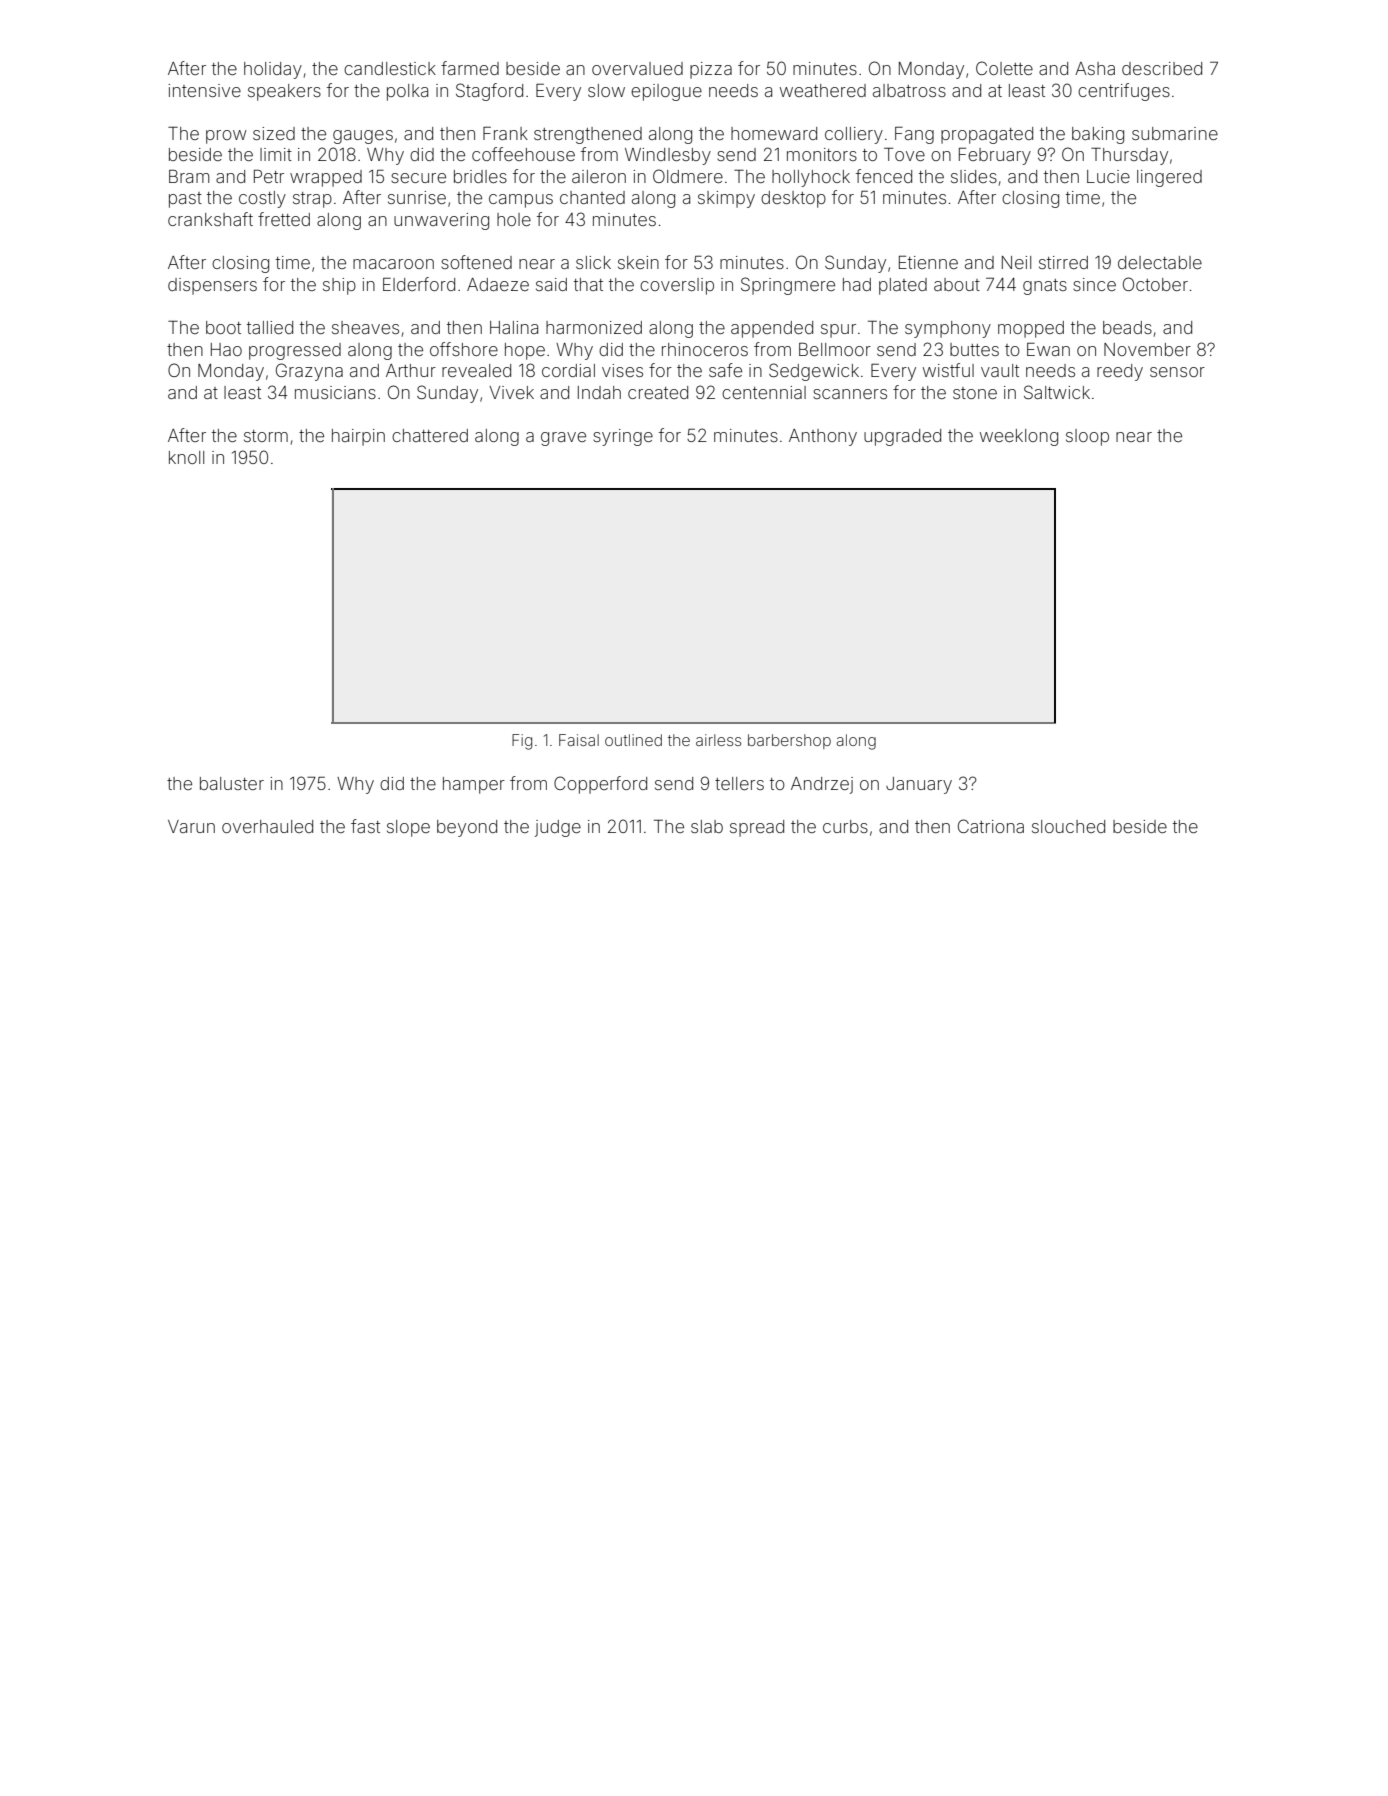 This screenshot has width=1388, height=1796. Describe the element at coordinates (789, 741) in the screenshot. I see `barbershop` at that location.
